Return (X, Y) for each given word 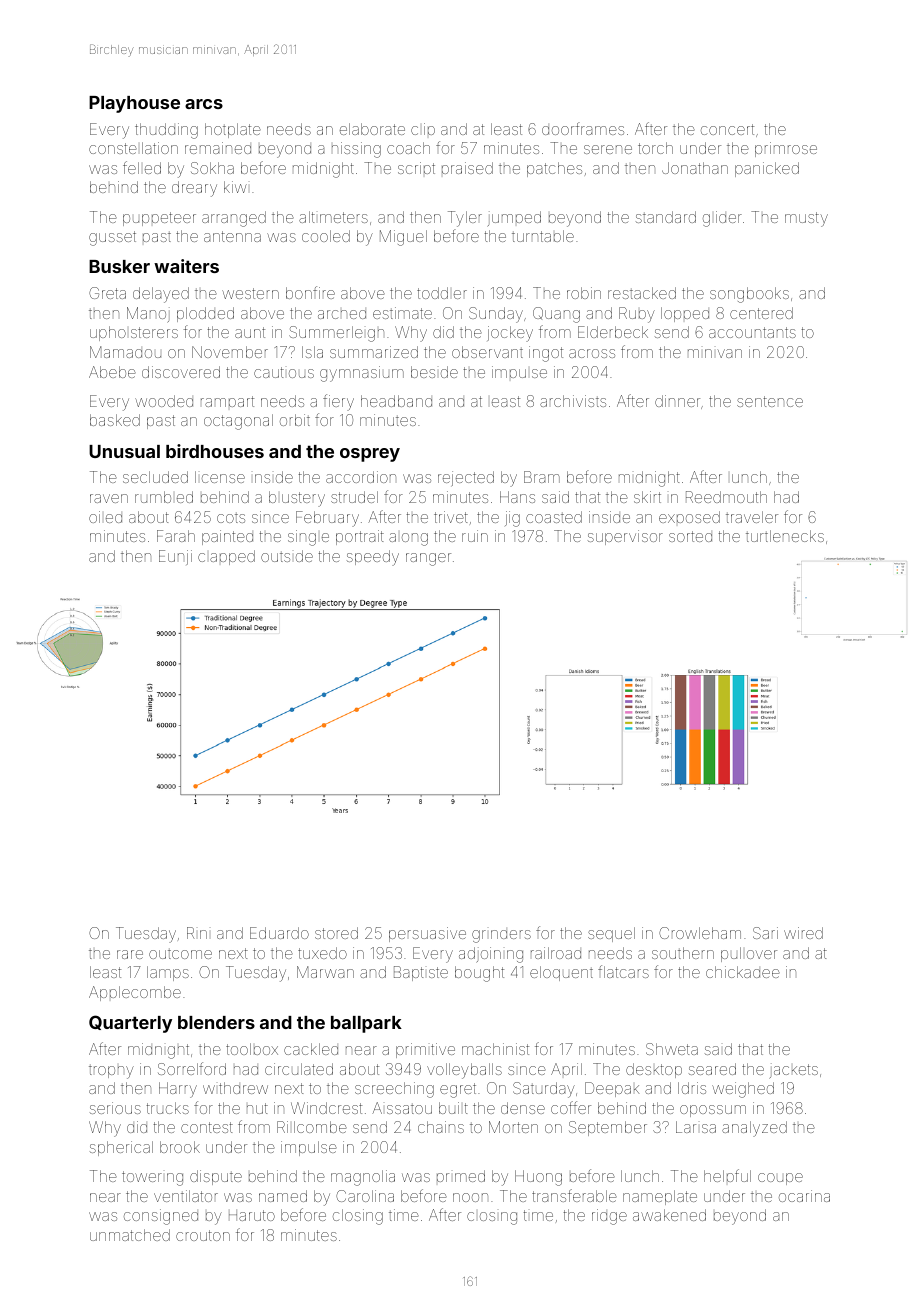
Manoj (148, 315)
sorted (690, 536)
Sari (765, 933)
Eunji (175, 557)
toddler (442, 293)
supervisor (625, 537)
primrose (786, 149)
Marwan (325, 972)
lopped (685, 314)
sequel (611, 934)
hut (257, 1108)
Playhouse (134, 104)
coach (408, 148)
